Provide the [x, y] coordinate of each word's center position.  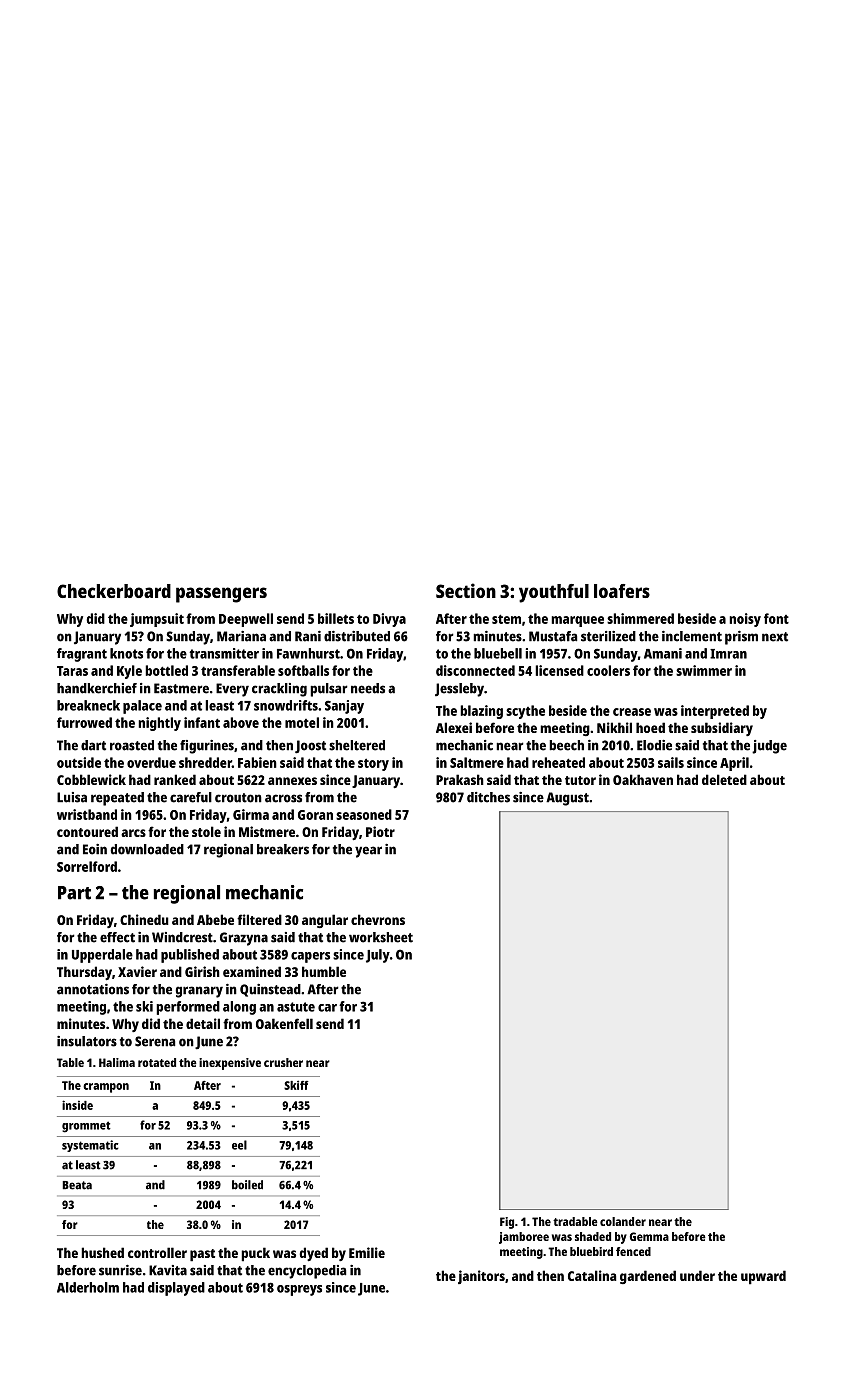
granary [199, 992]
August [567, 799]
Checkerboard [114, 591]
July [378, 956]
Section [466, 590]
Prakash [460, 779]
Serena [155, 1041]
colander [623, 1221]
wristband [87, 814]
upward [763, 1277]
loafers [622, 591]
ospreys [299, 1290]
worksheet [381, 937]
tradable [575, 1221]
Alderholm [88, 1287]
